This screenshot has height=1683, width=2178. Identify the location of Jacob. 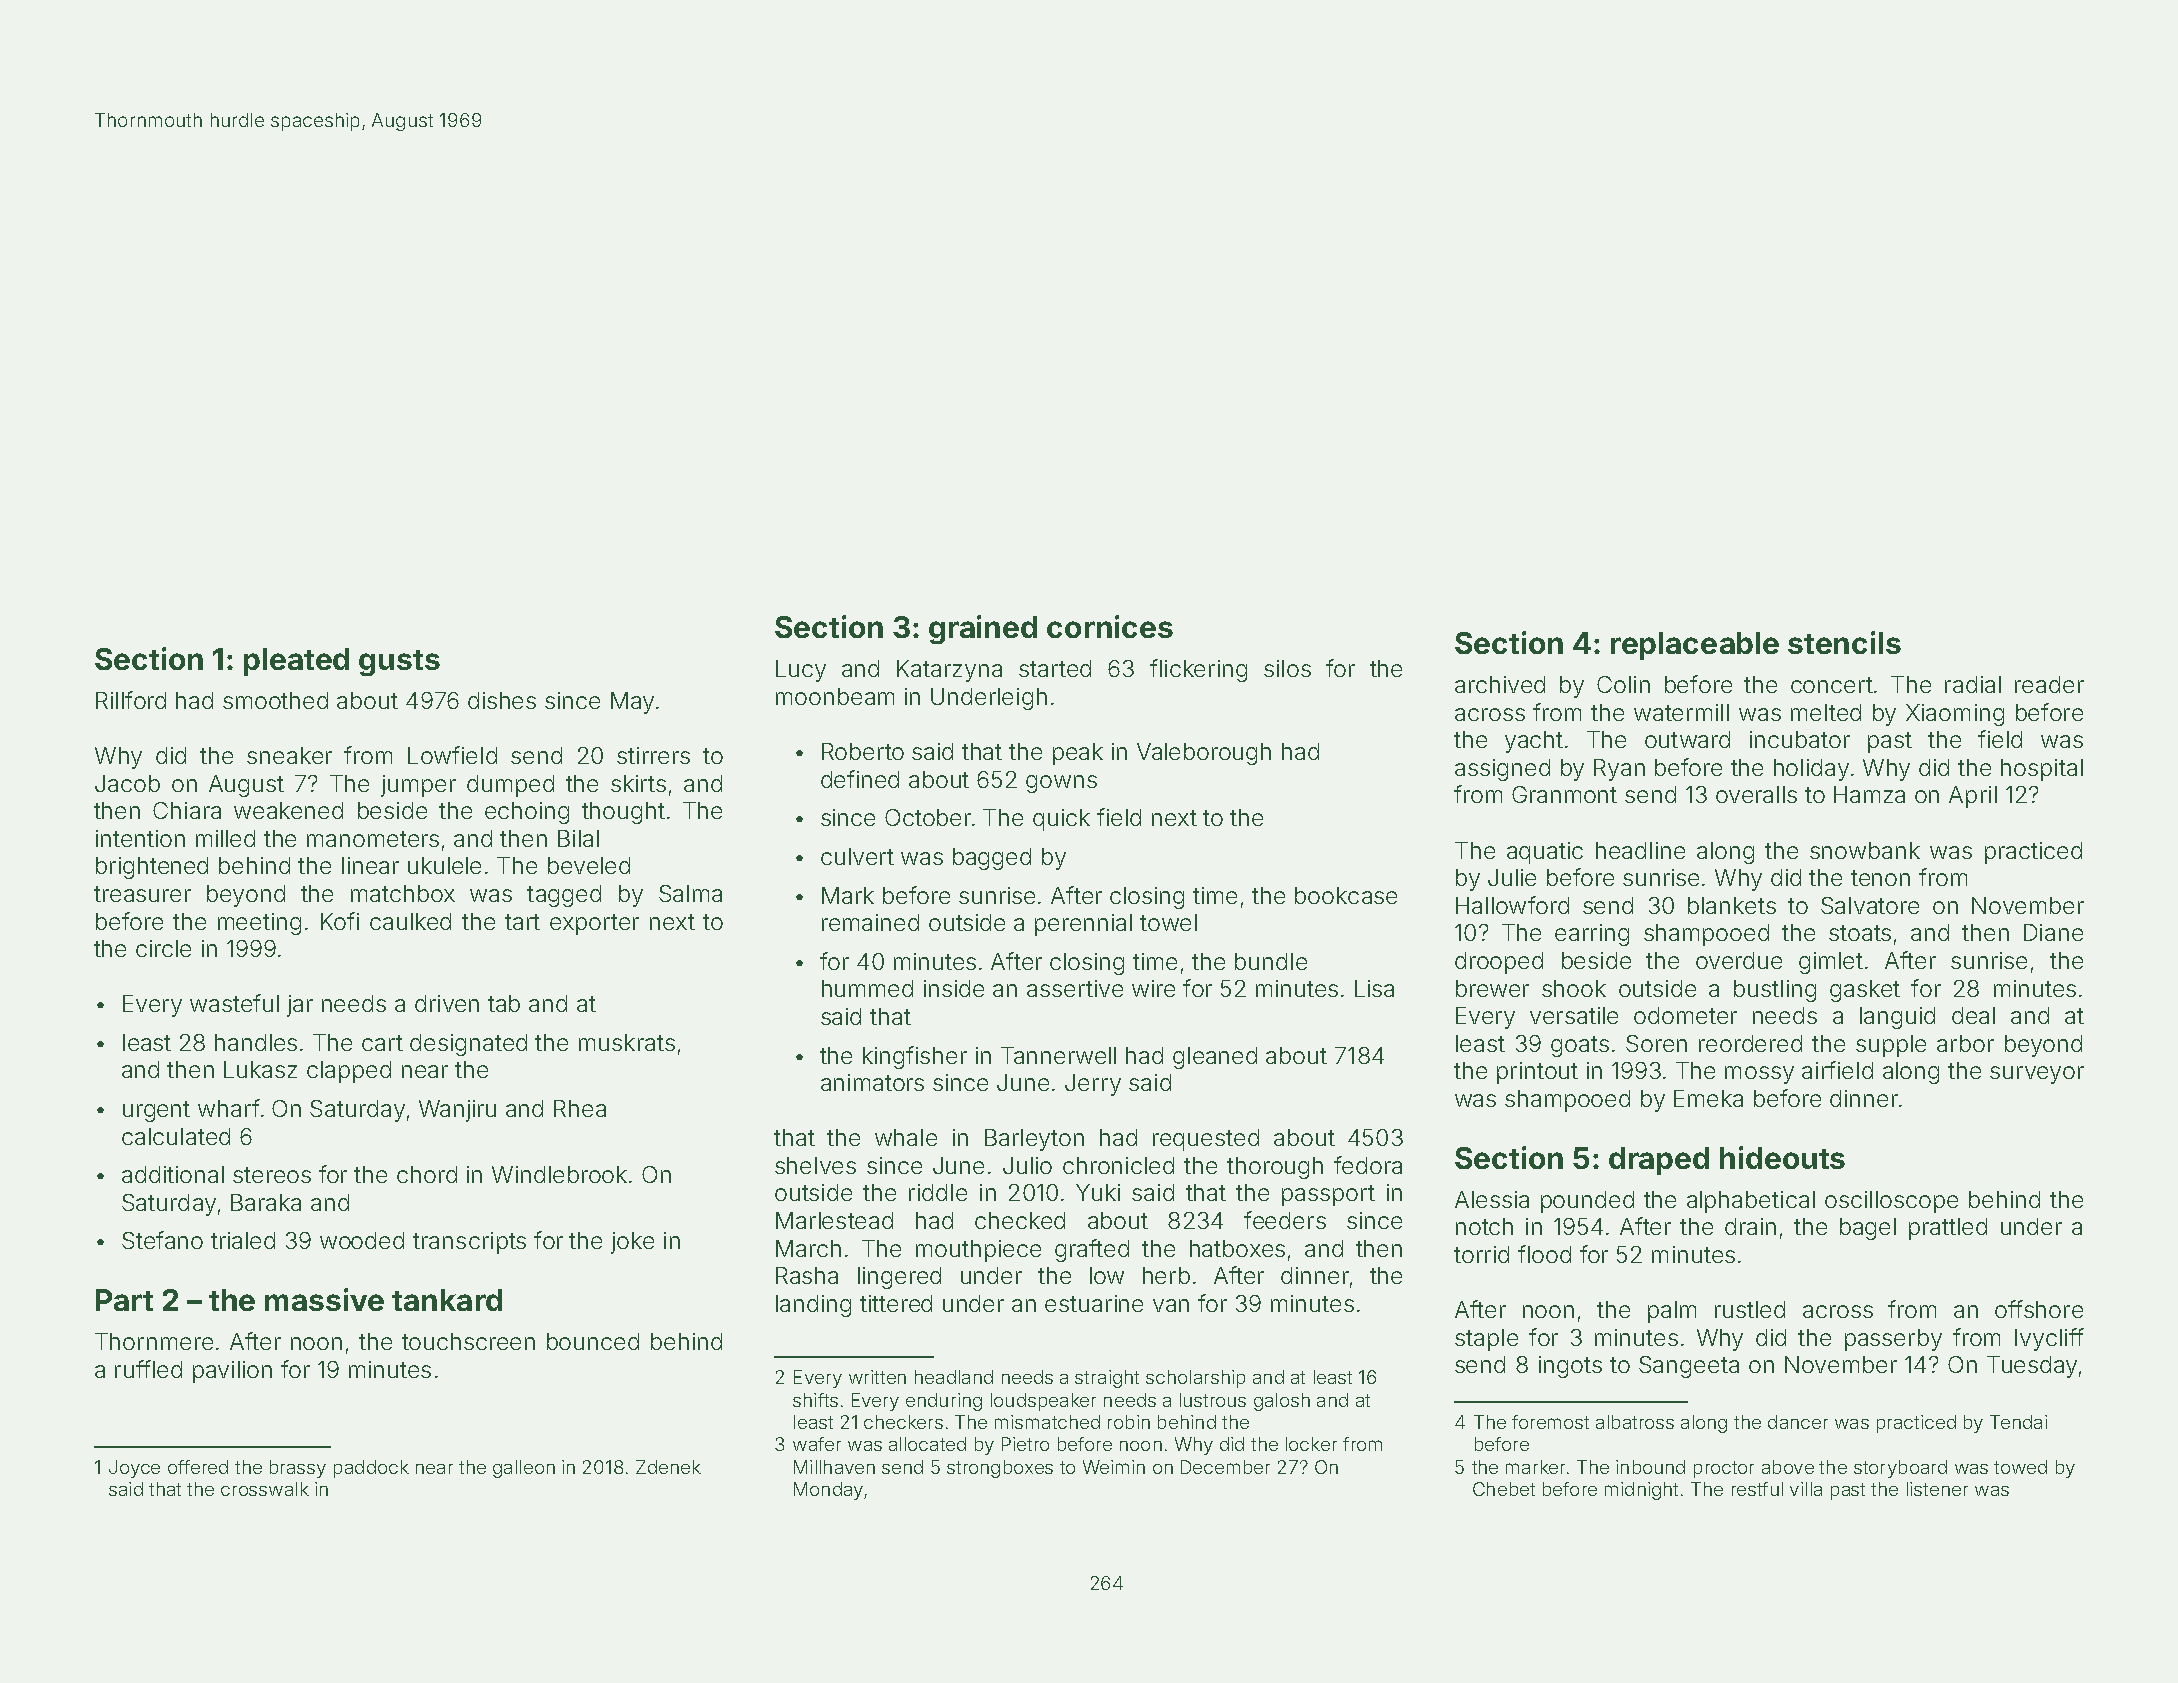
(127, 783).
